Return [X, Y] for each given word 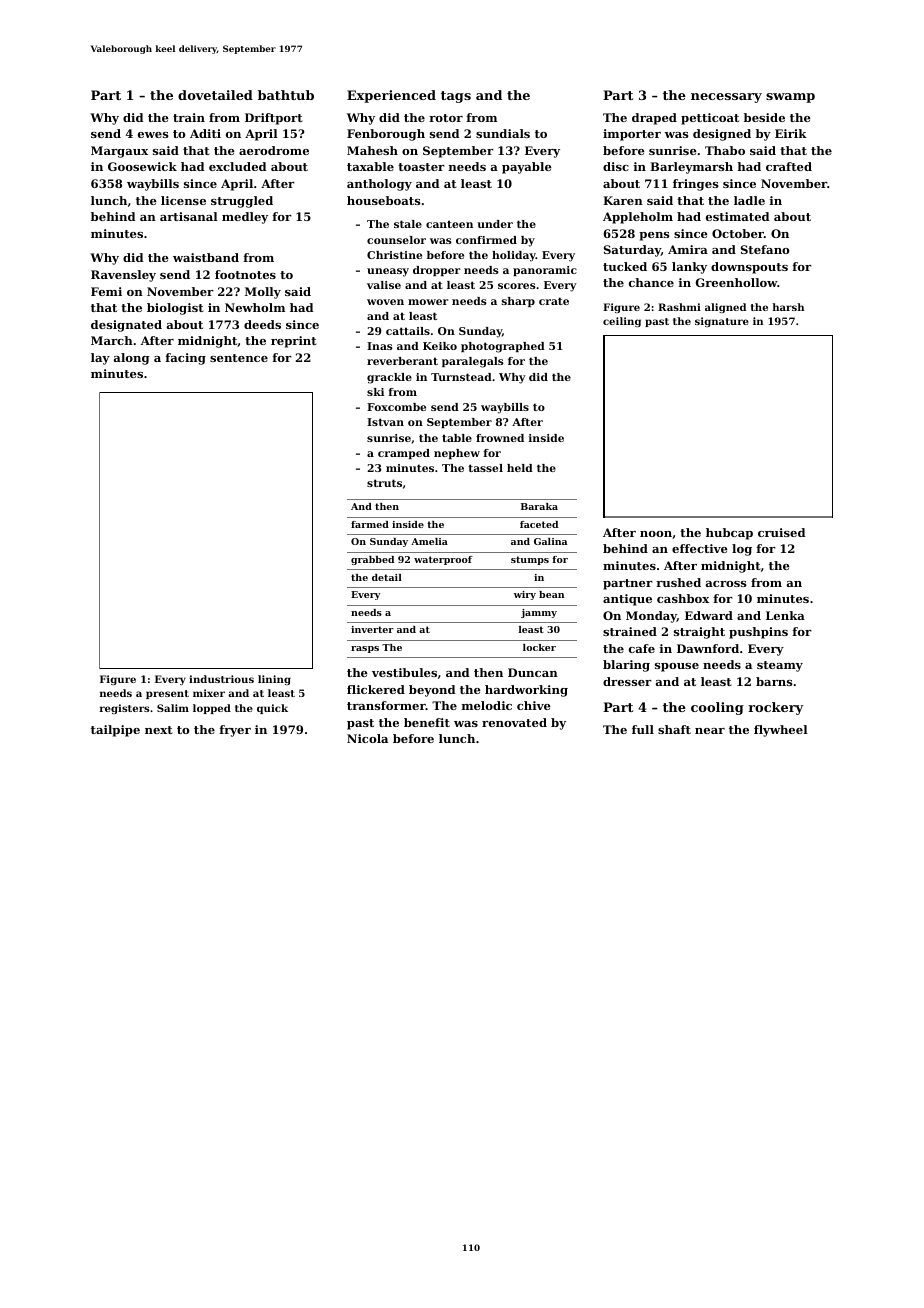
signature [722, 322]
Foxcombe [396, 407]
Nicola [367, 738]
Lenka [785, 615]
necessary [726, 98]
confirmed [486, 240]
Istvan [385, 422]
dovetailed [215, 95]
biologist [175, 309]
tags [456, 97]
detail [387, 577]
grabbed [372, 560]
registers [124, 709]
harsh [788, 307]
